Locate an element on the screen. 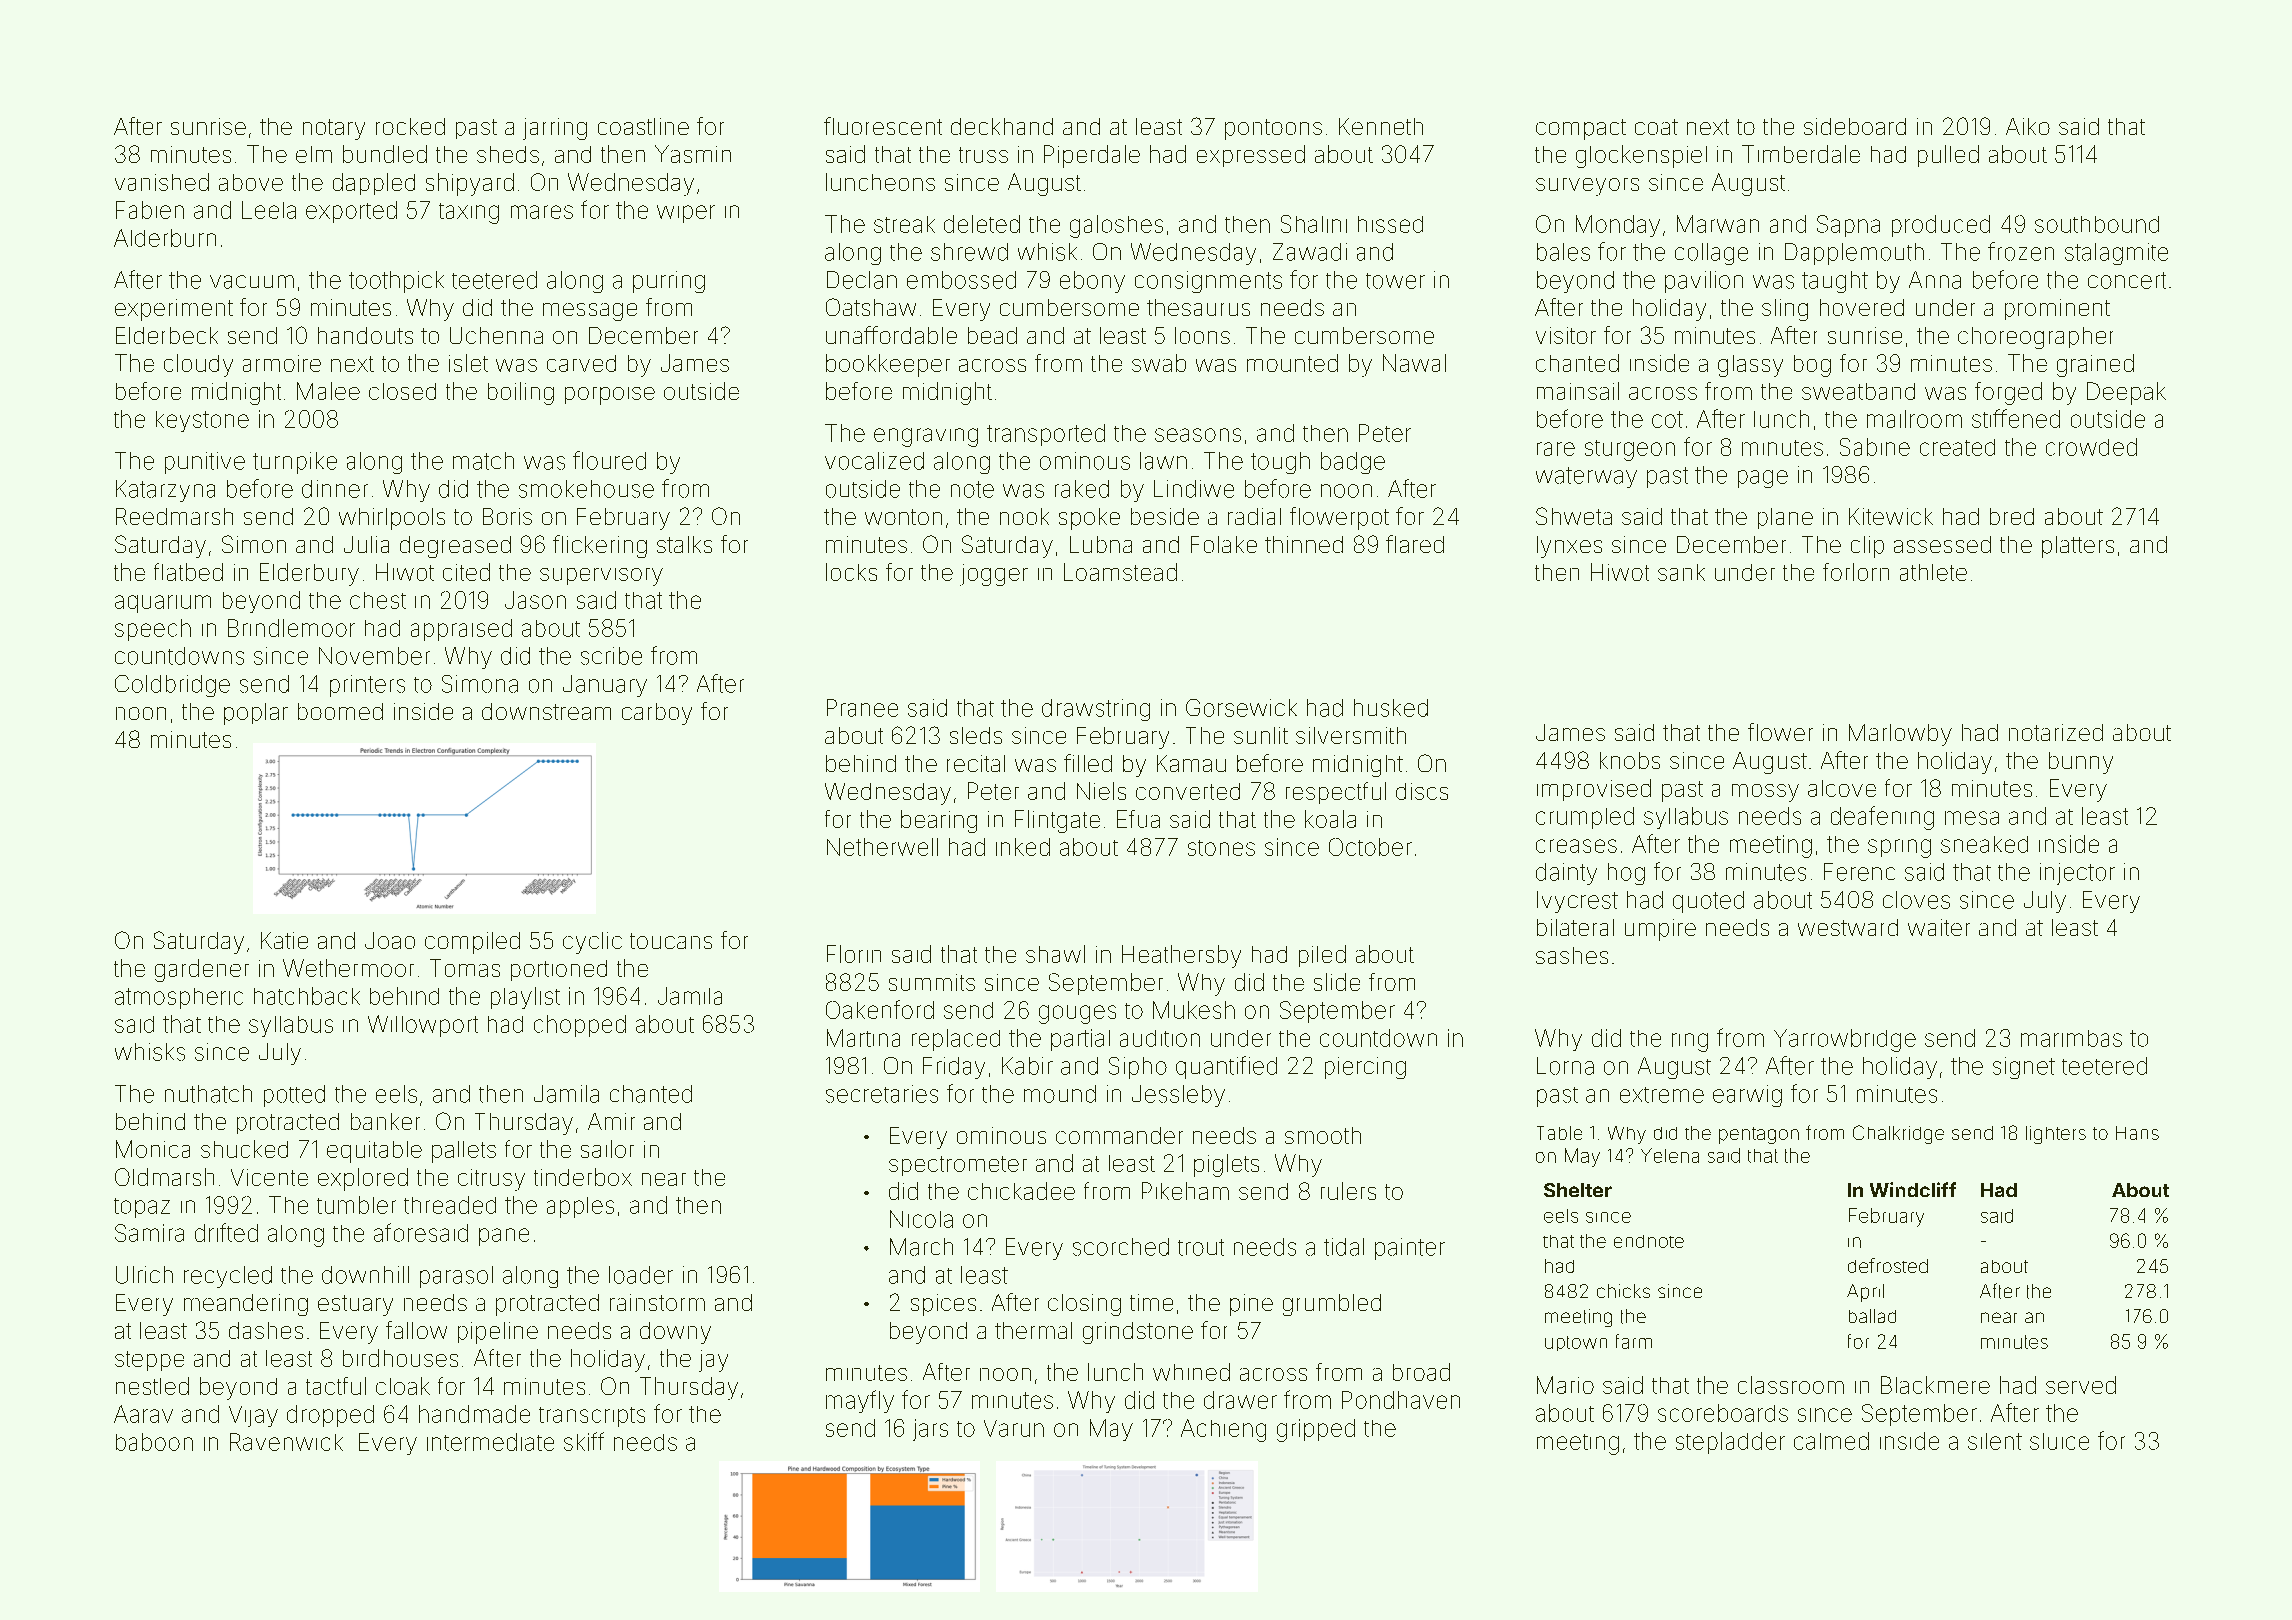 Image resolution: width=2292 pixels, height=1620 pixels. Yarrowbridge is located at coordinates (1845, 1040).
